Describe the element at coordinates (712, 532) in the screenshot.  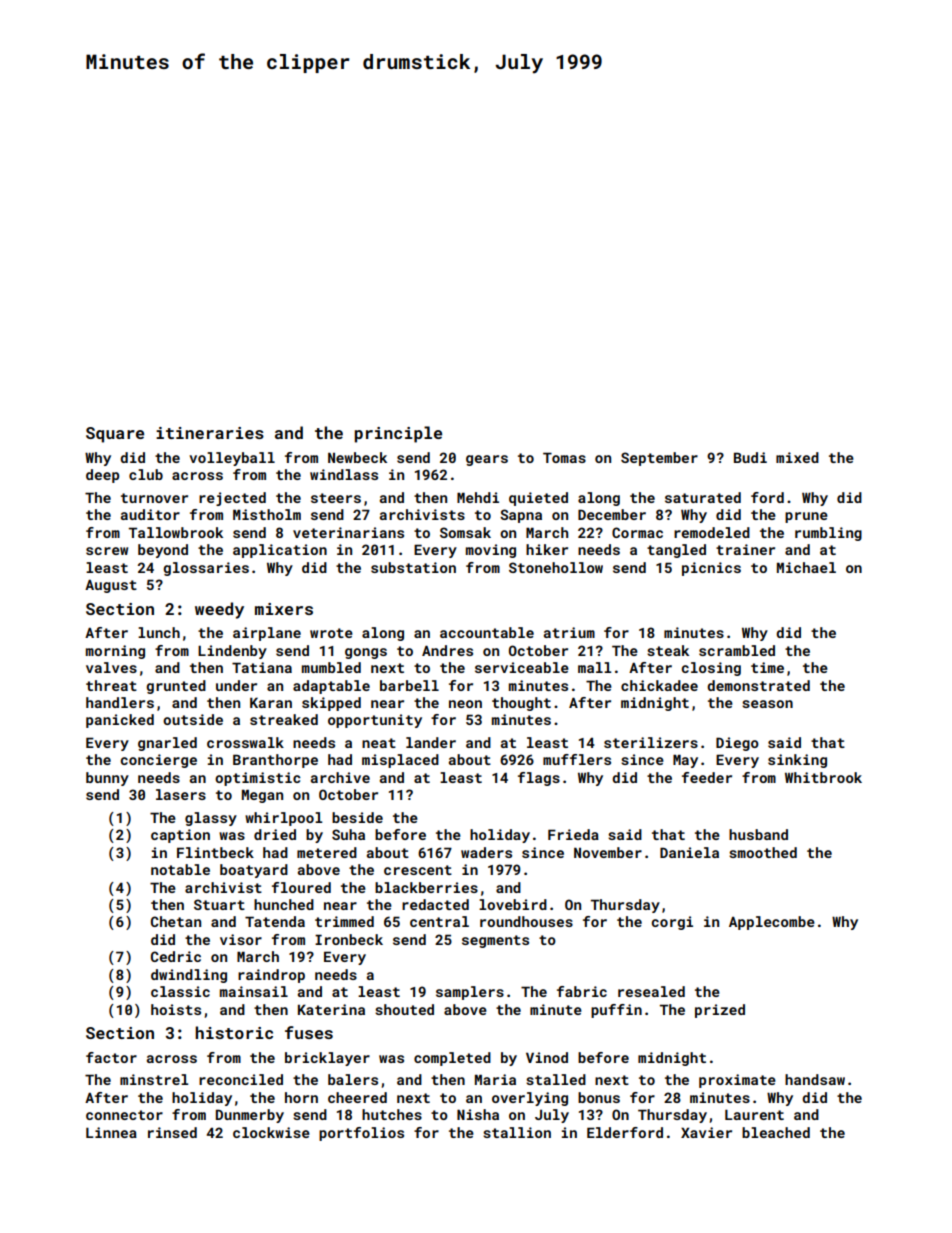
I see `remodeled` at that location.
